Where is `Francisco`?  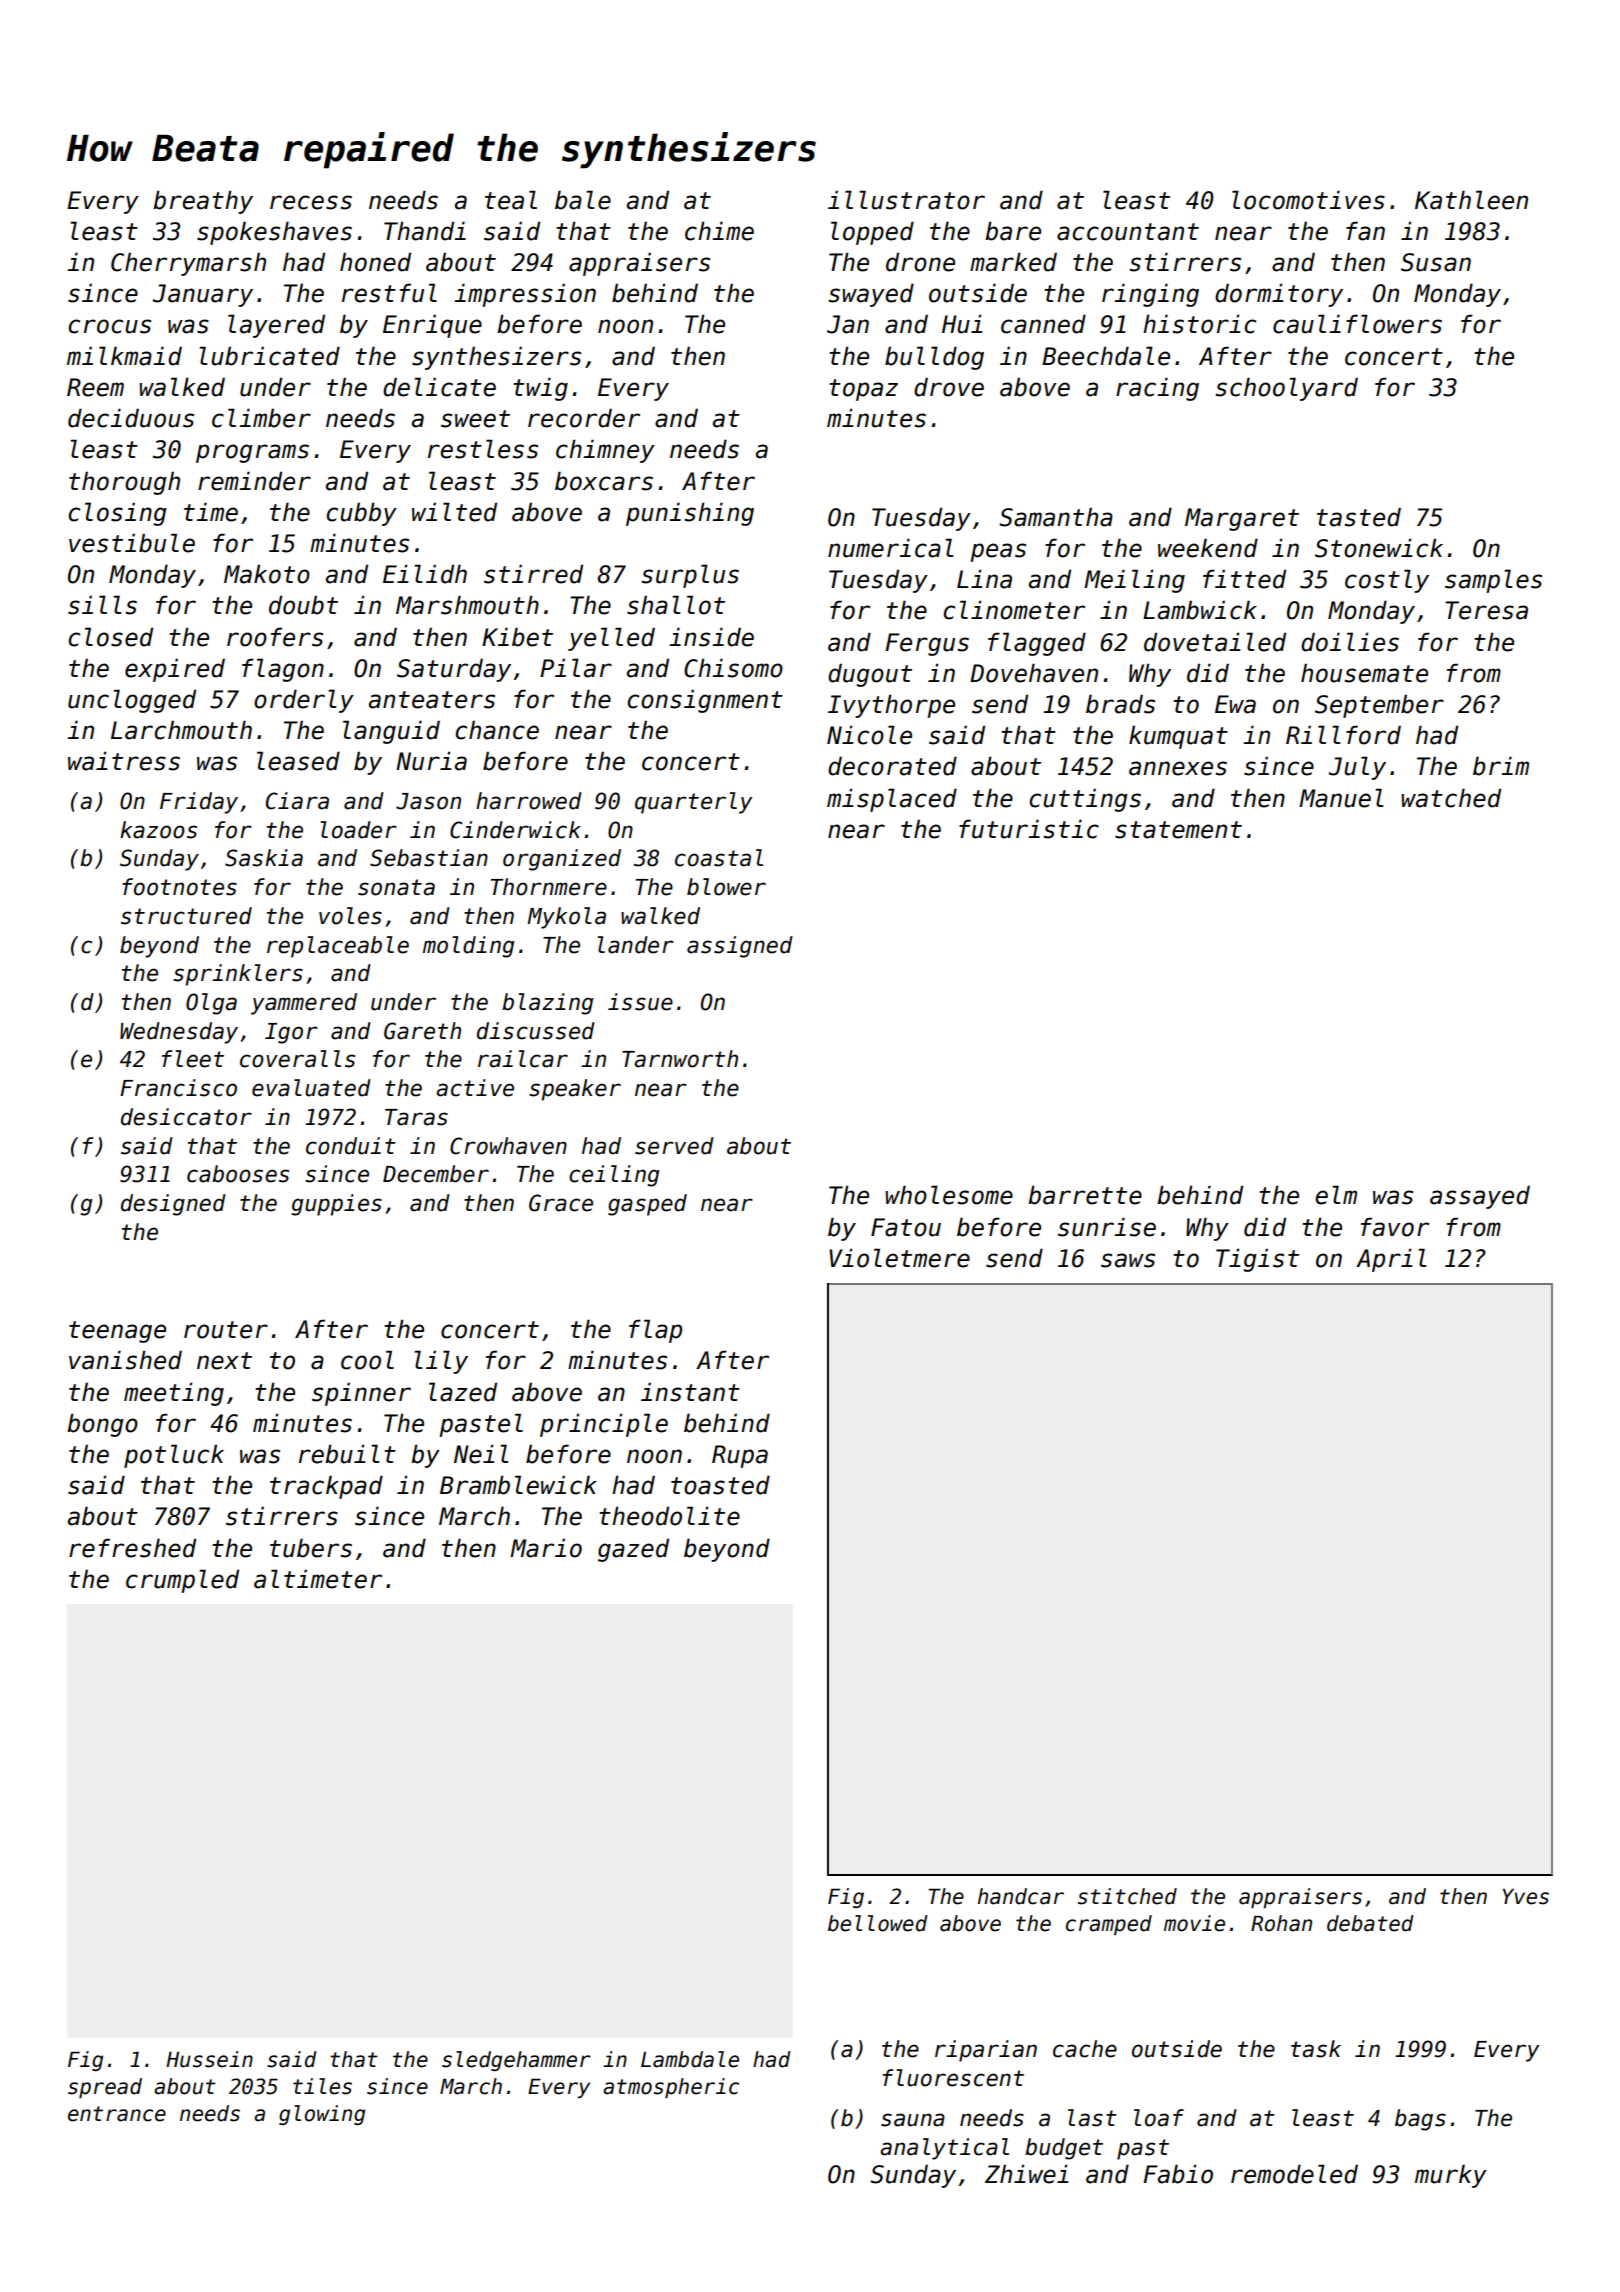 Francisco is located at coordinates (178, 1088).
